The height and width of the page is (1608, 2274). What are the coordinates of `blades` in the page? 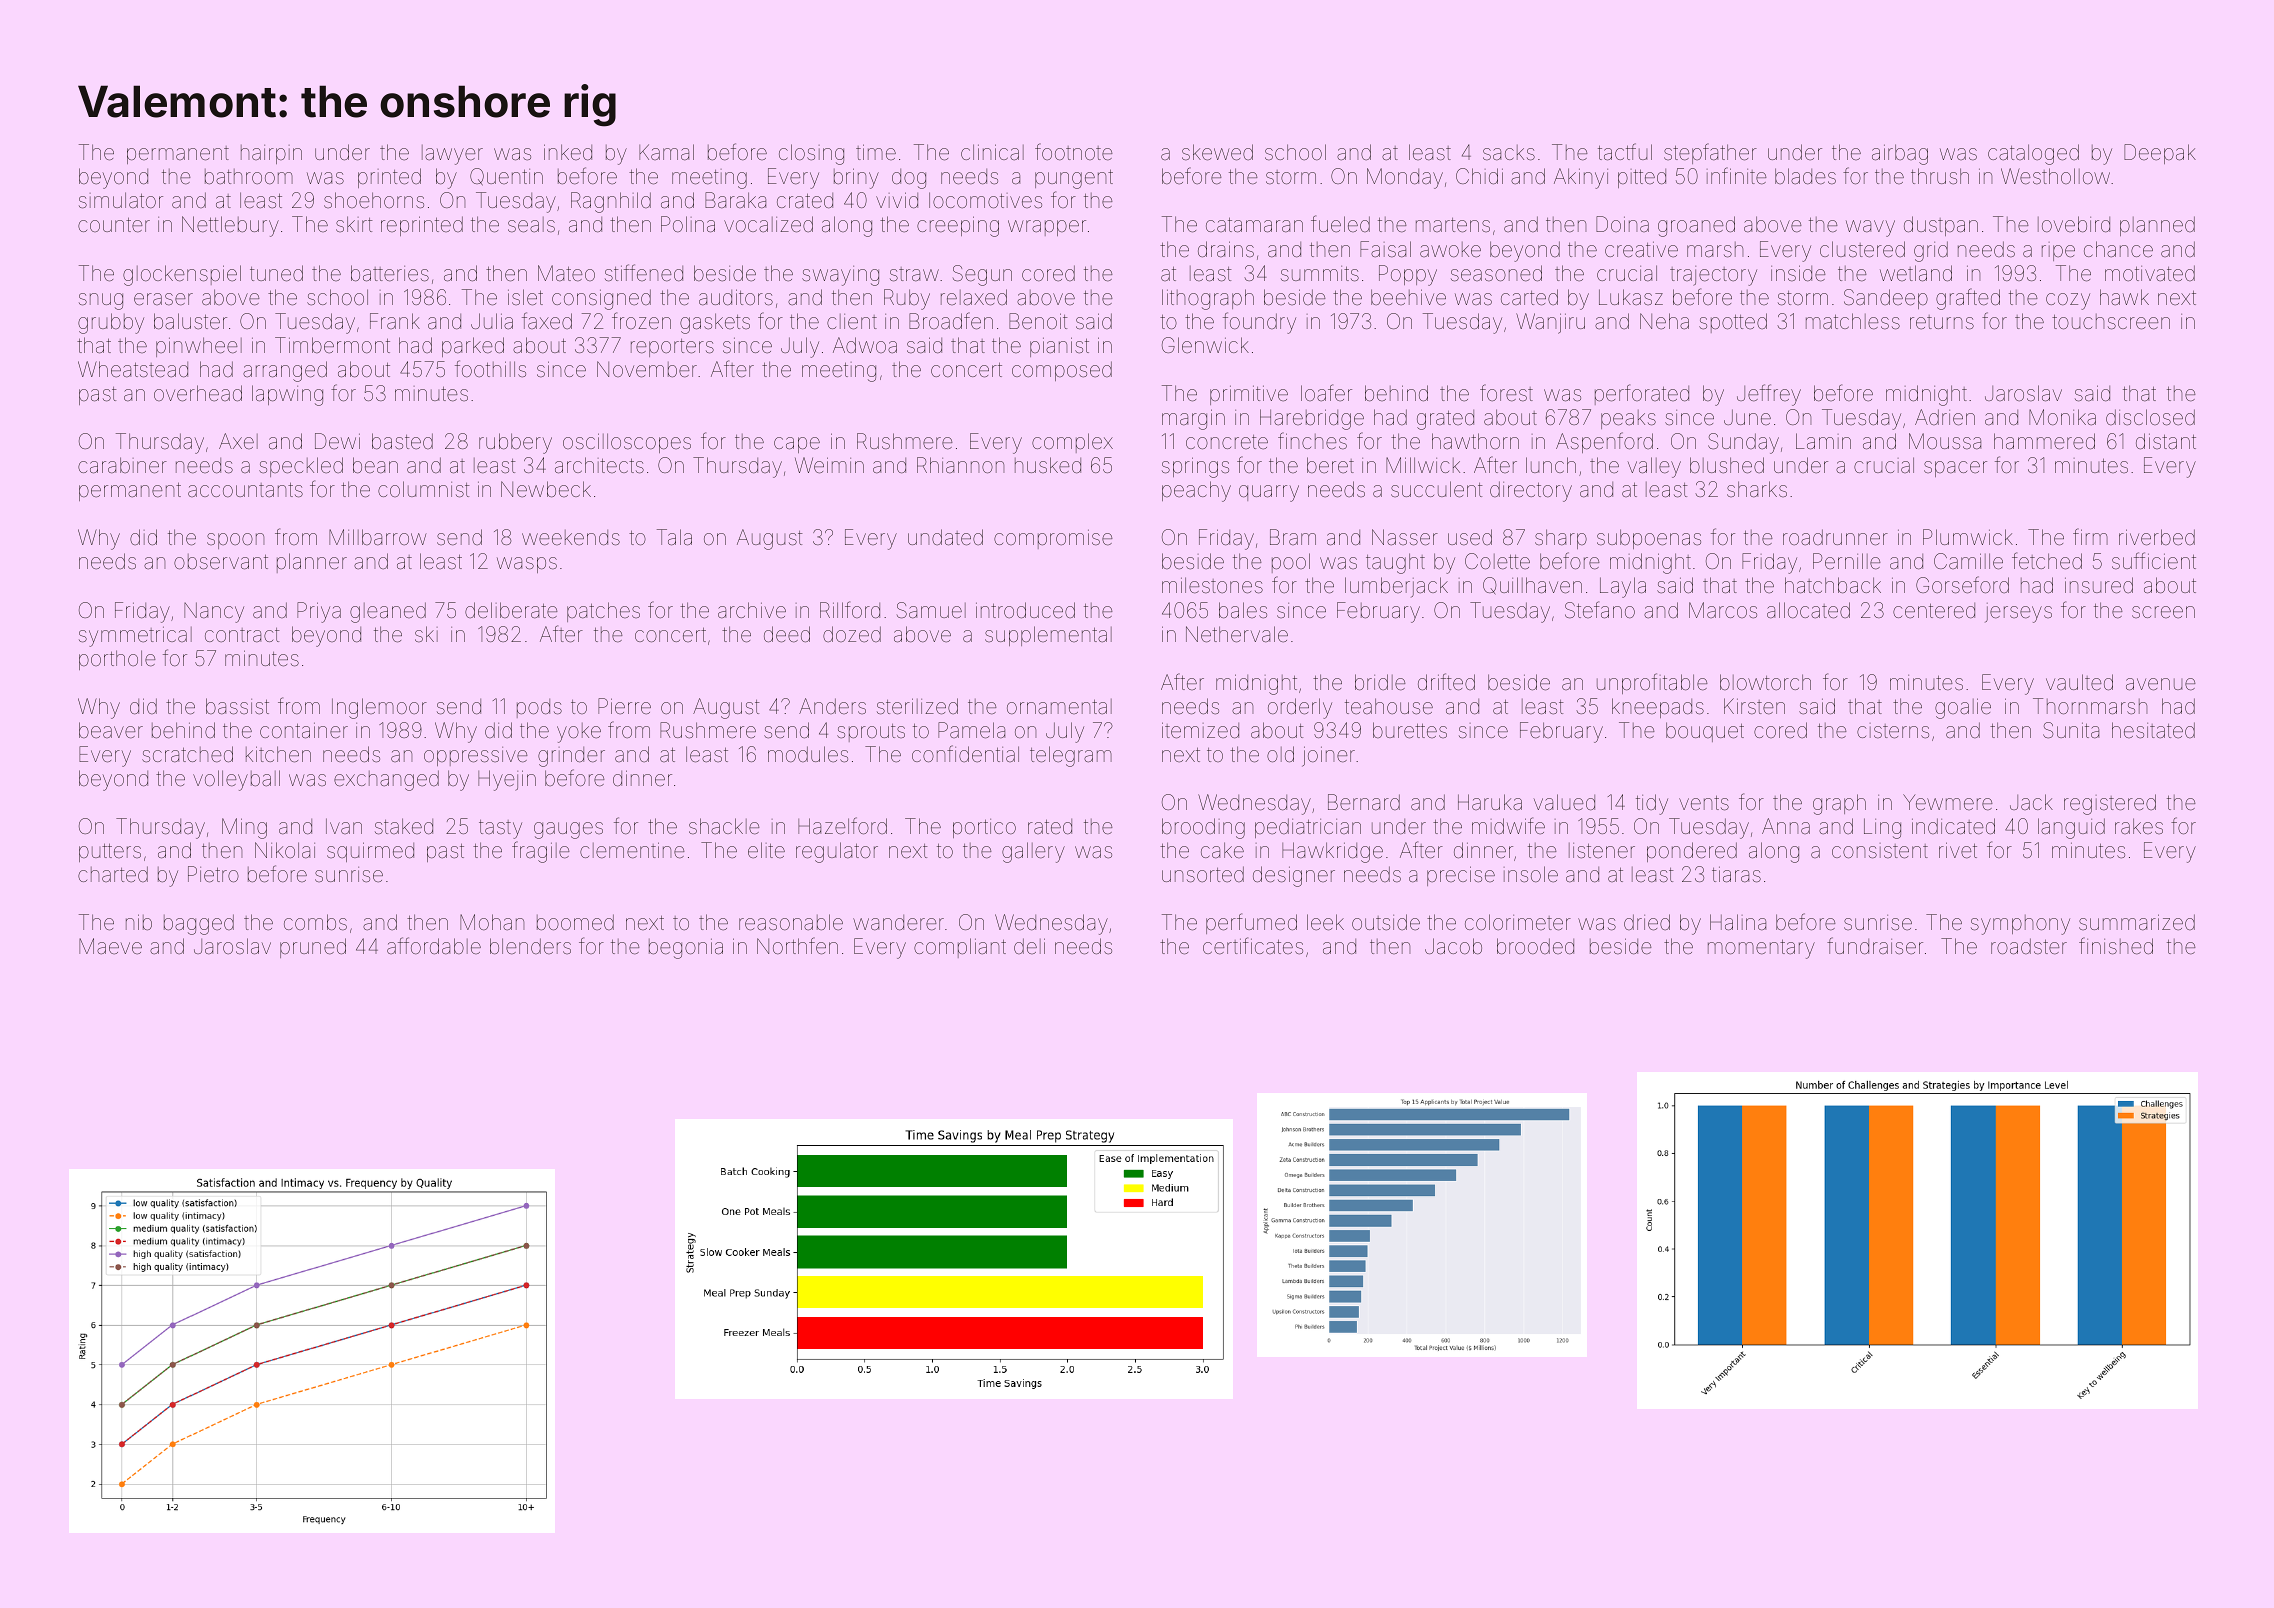 It's located at (1805, 176).
